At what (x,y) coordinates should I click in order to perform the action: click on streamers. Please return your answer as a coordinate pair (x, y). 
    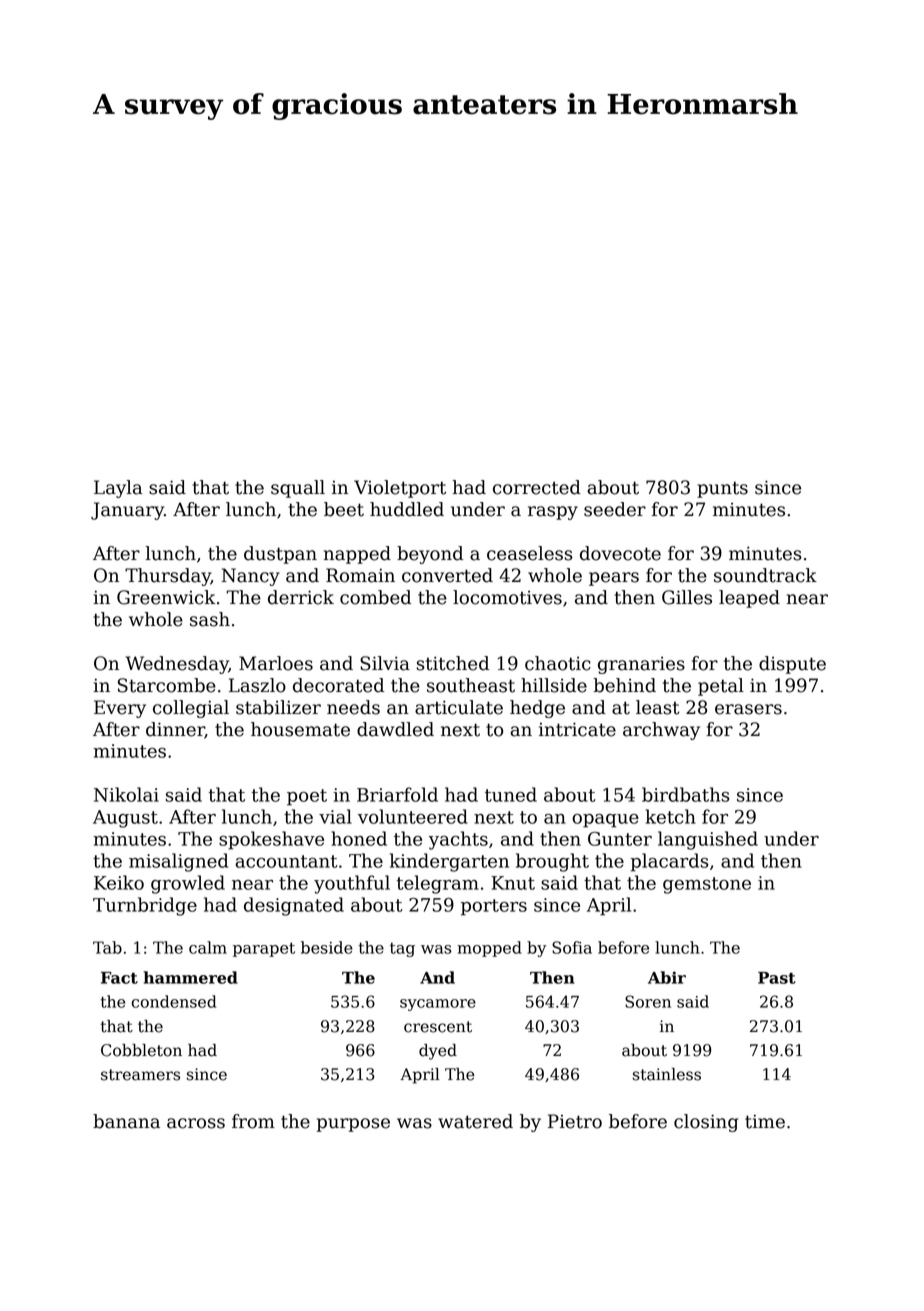
    Looking at the image, I should click on (140, 1075).
